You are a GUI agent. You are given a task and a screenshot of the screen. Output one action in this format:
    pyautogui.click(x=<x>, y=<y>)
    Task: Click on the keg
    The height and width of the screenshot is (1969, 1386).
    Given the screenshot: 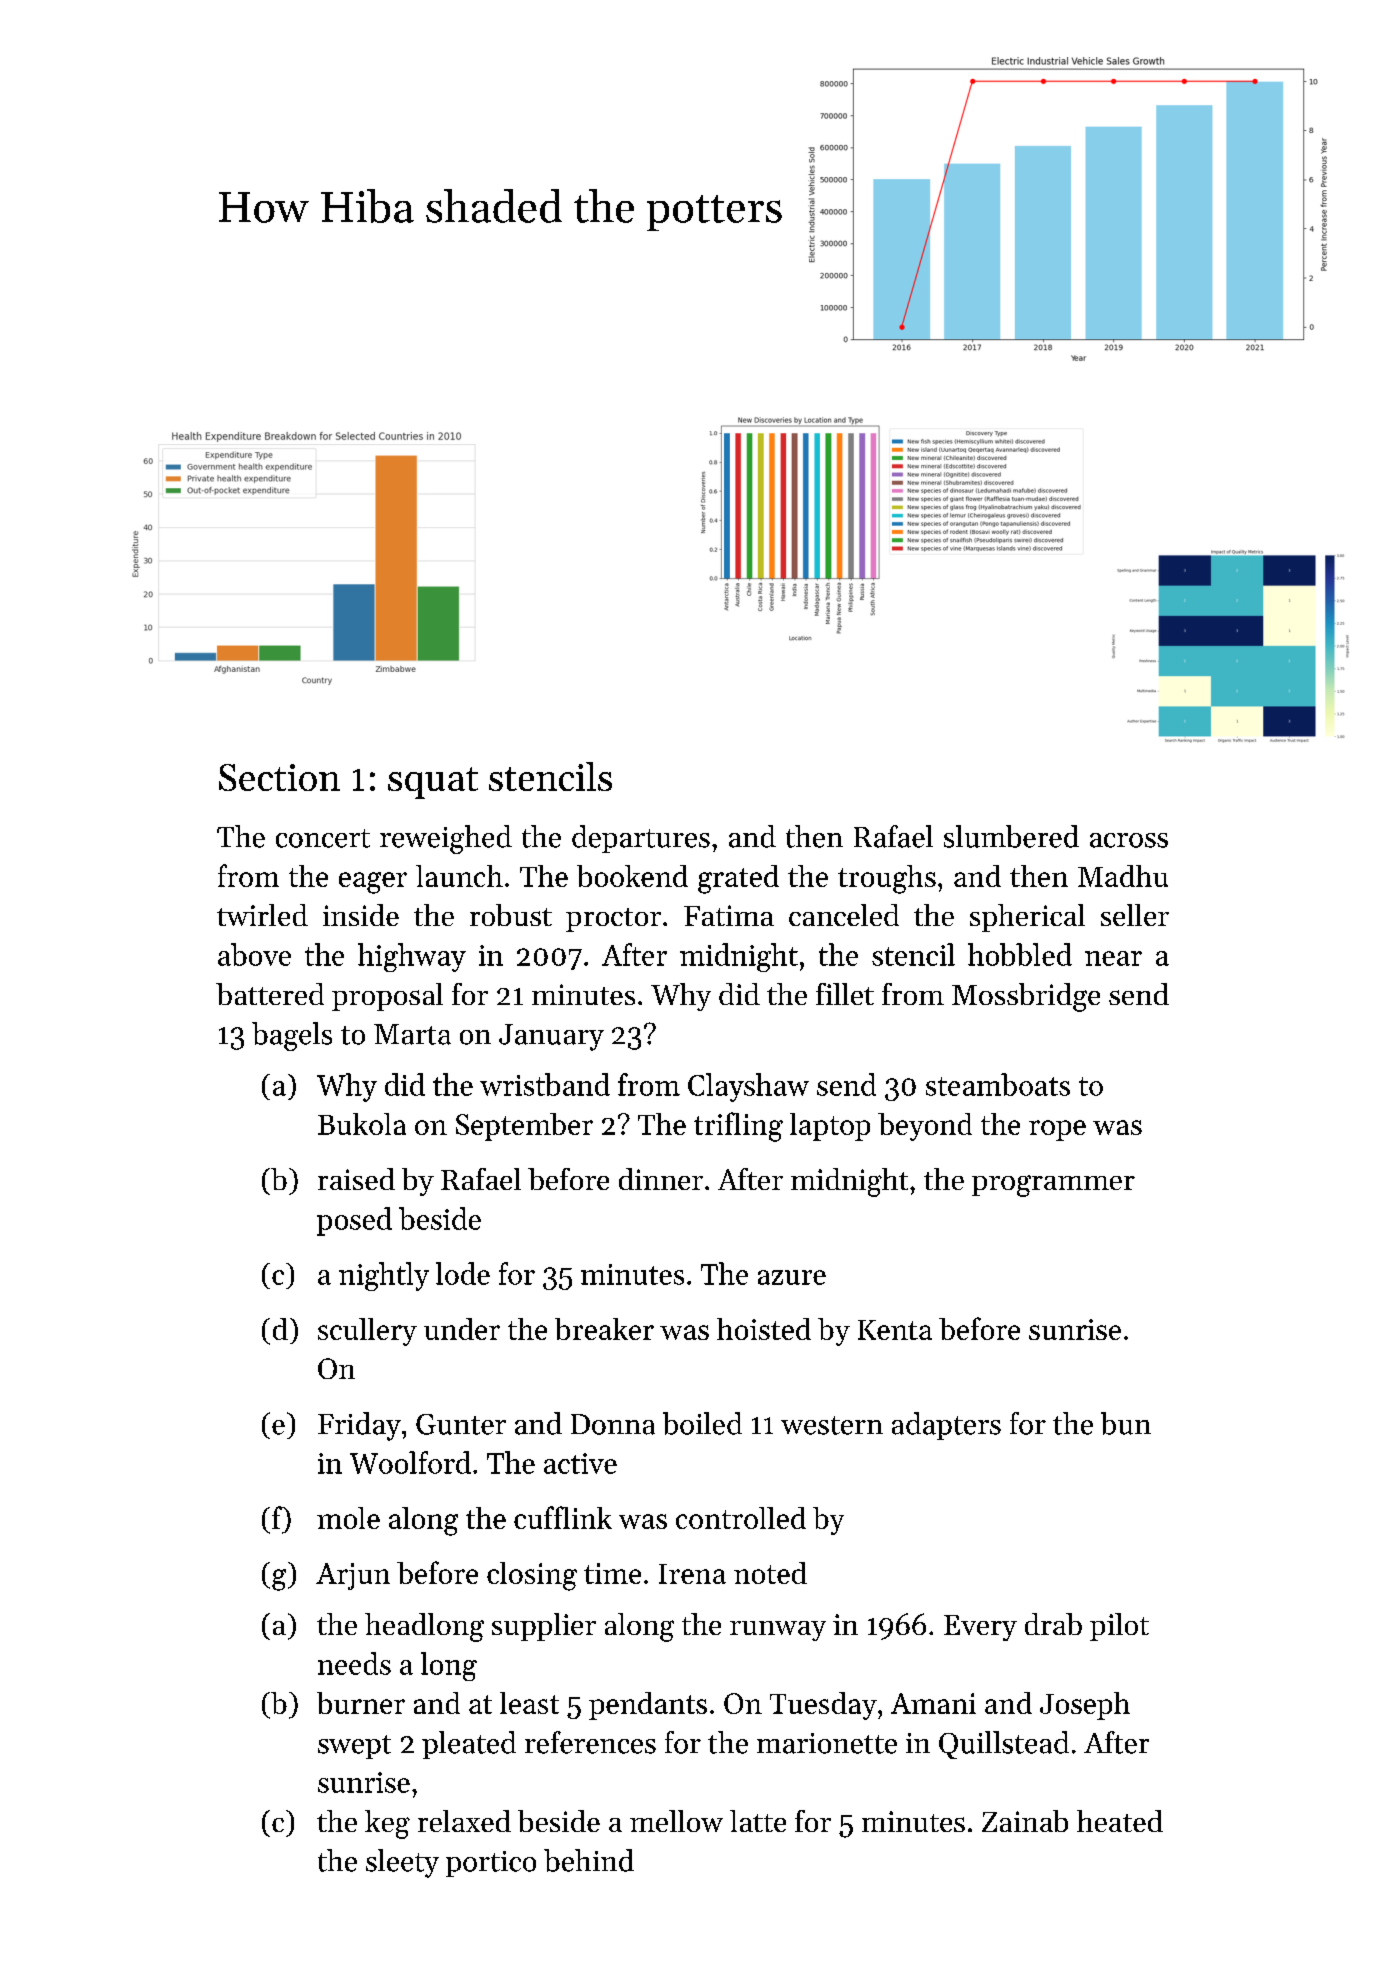 What is the action you would take?
    pyautogui.click(x=387, y=1824)
